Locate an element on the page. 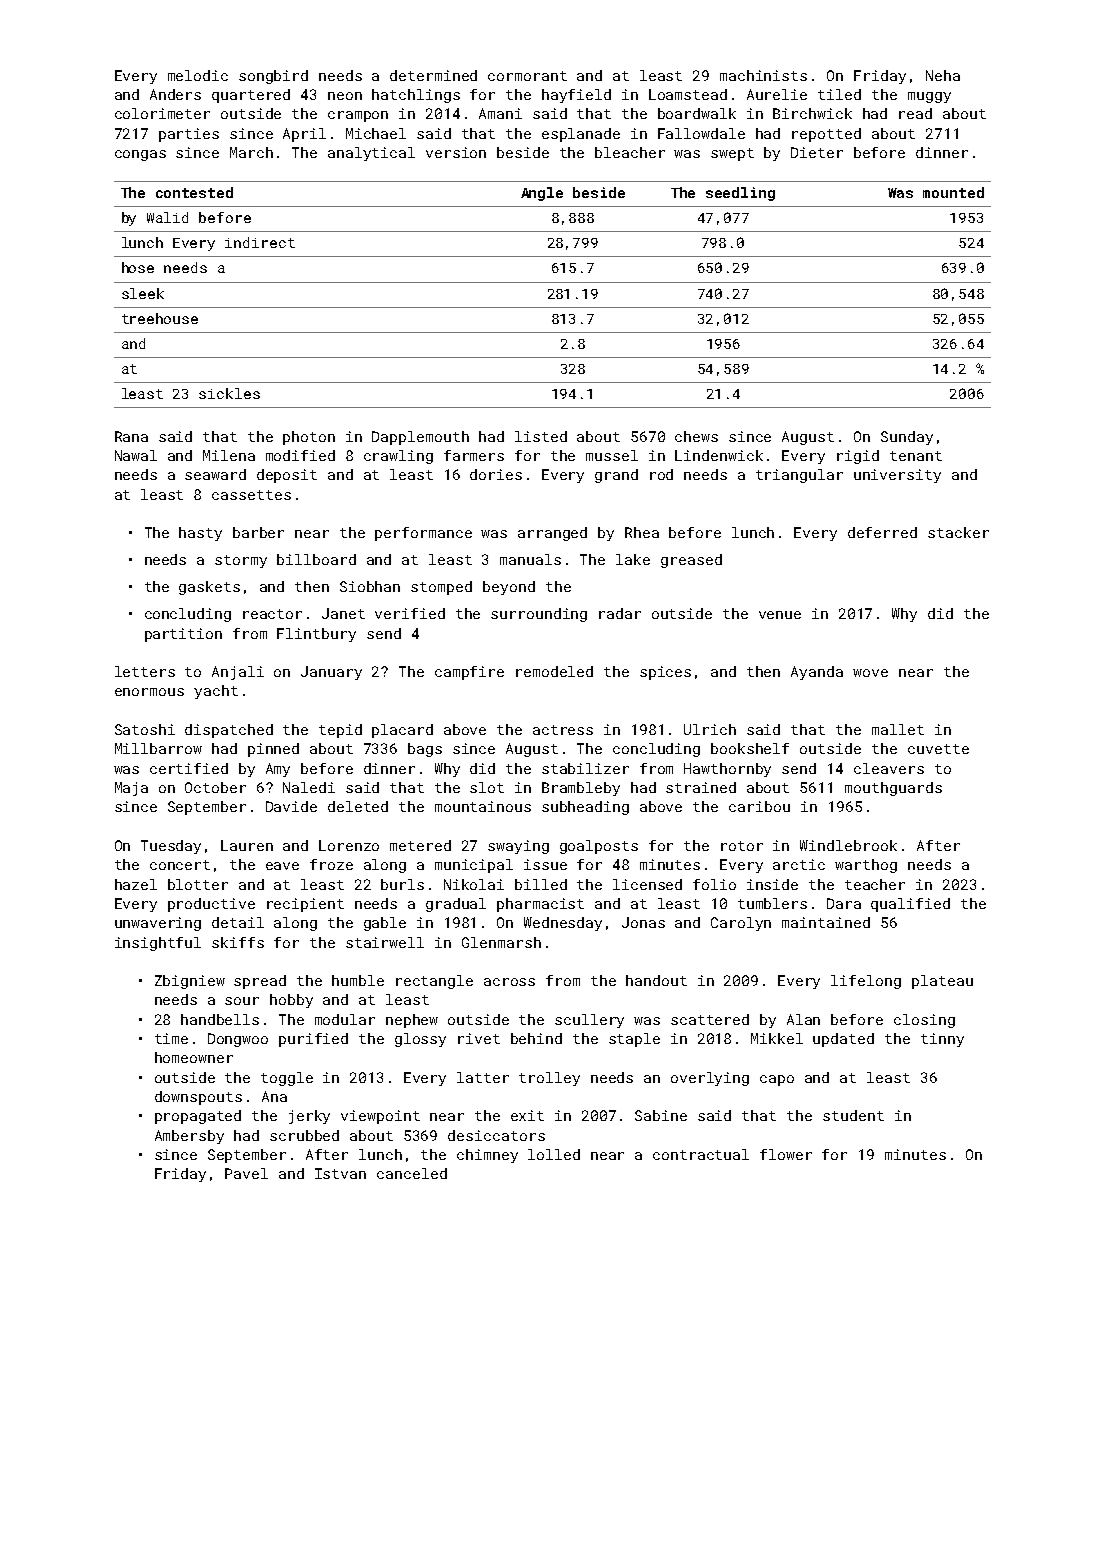 This image has height=1563, width=1105. Neha is located at coordinates (943, 75).
